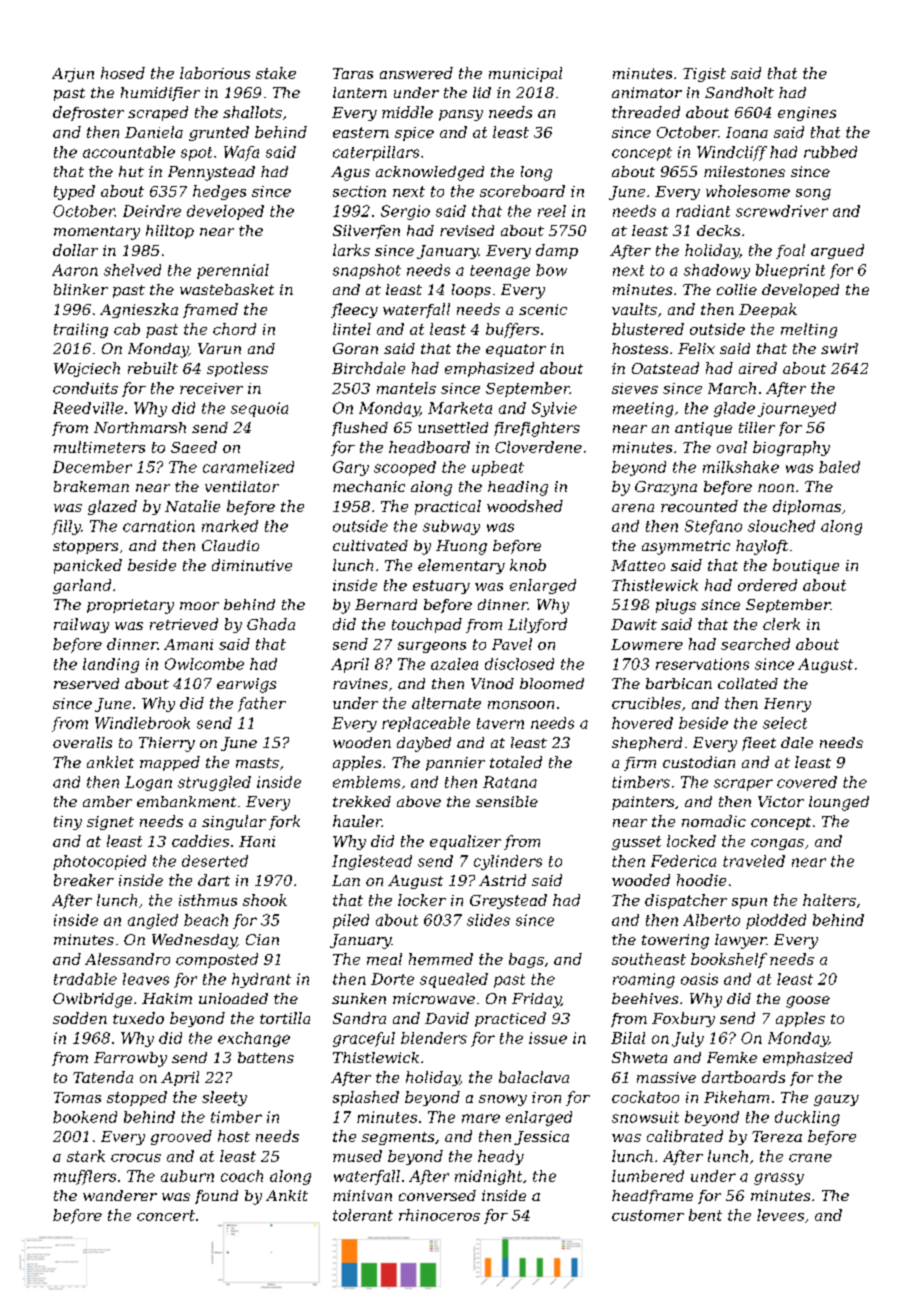 The height and width of the document is (1308, 924). I want to click on hosed, so click(123, 73).
